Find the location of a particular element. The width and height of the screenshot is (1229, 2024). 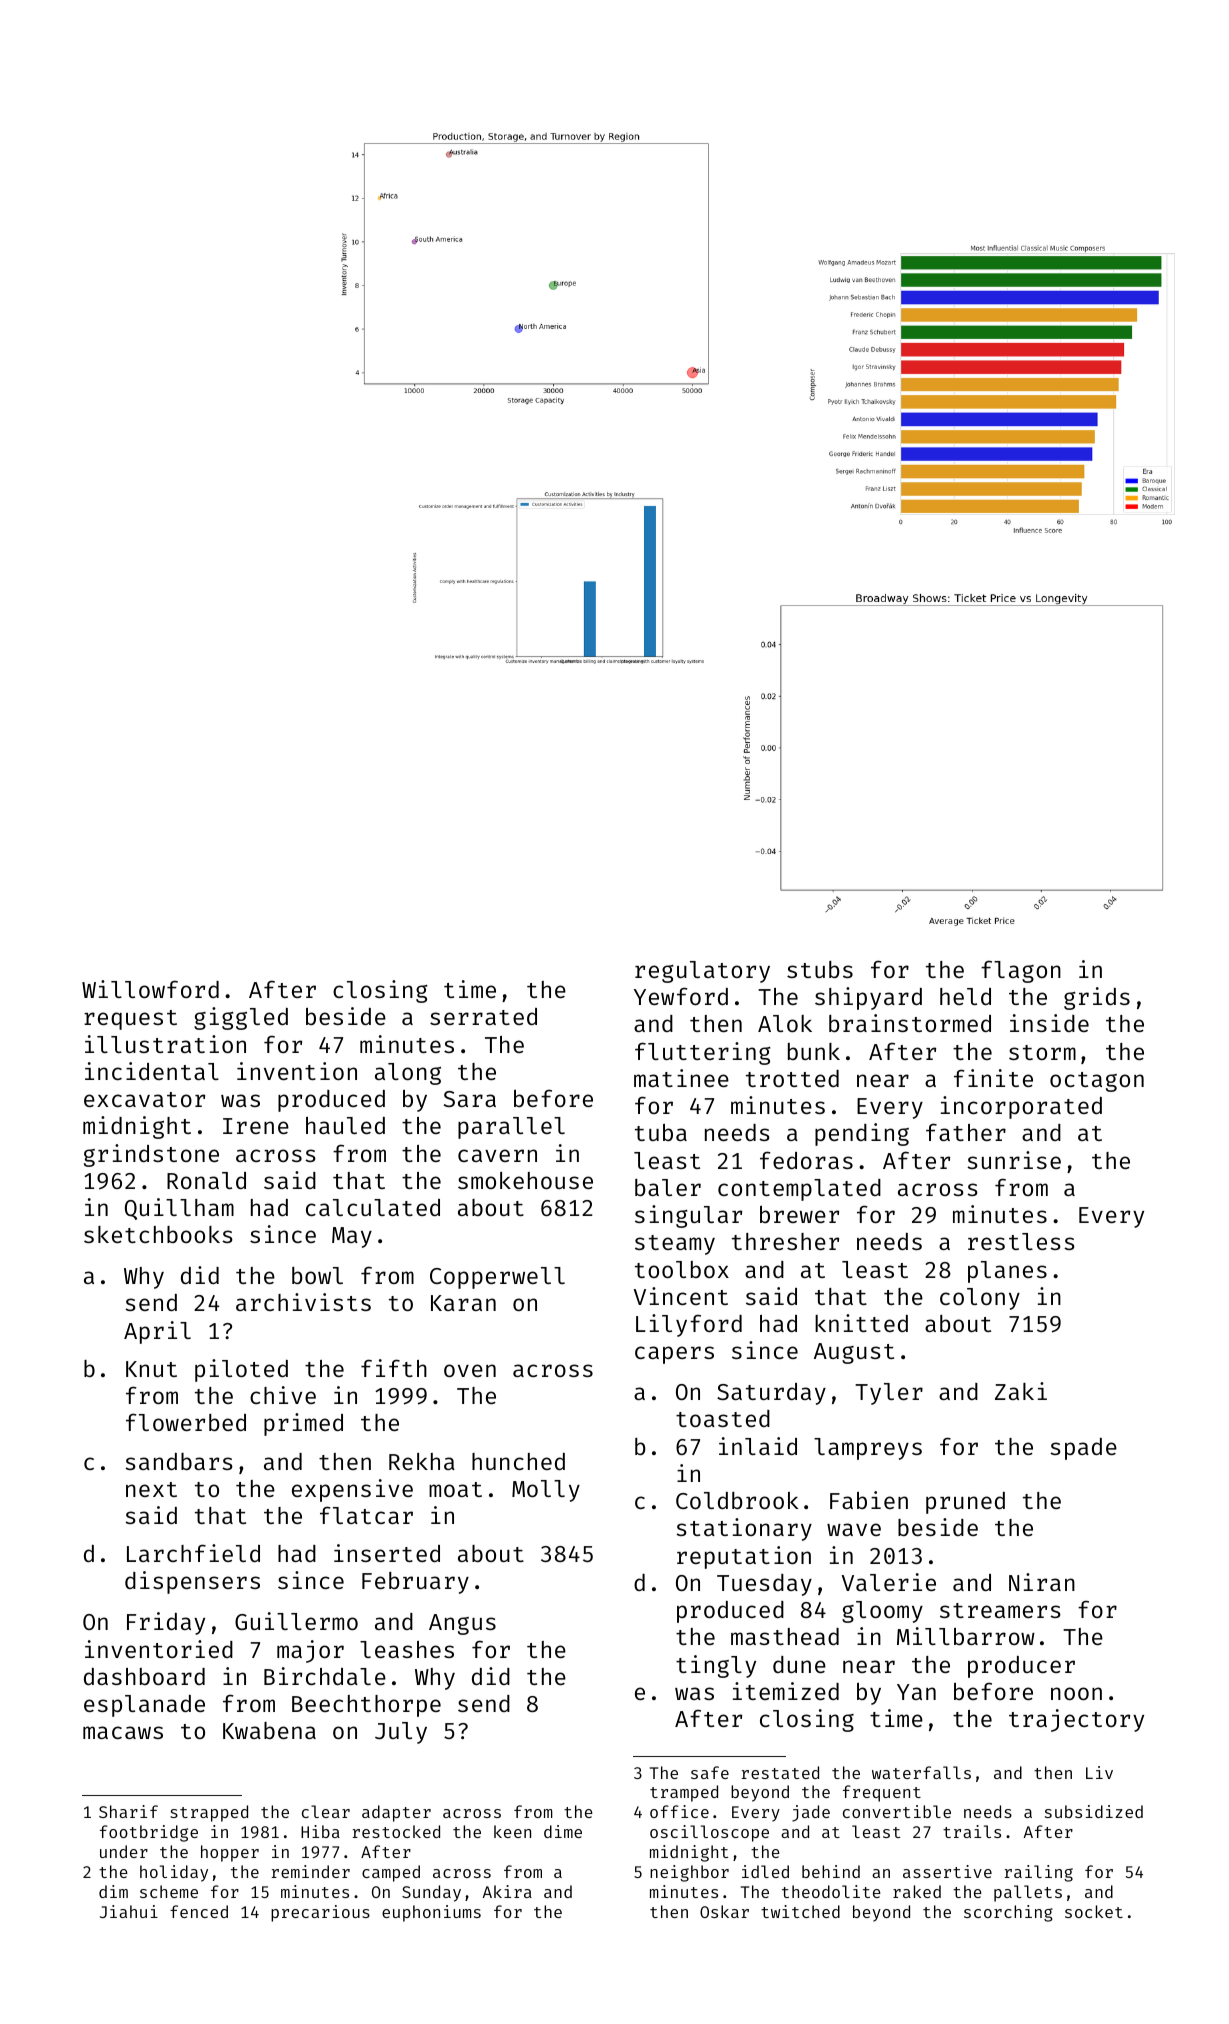

Zaki is located at coordinates (1021, 1391).
